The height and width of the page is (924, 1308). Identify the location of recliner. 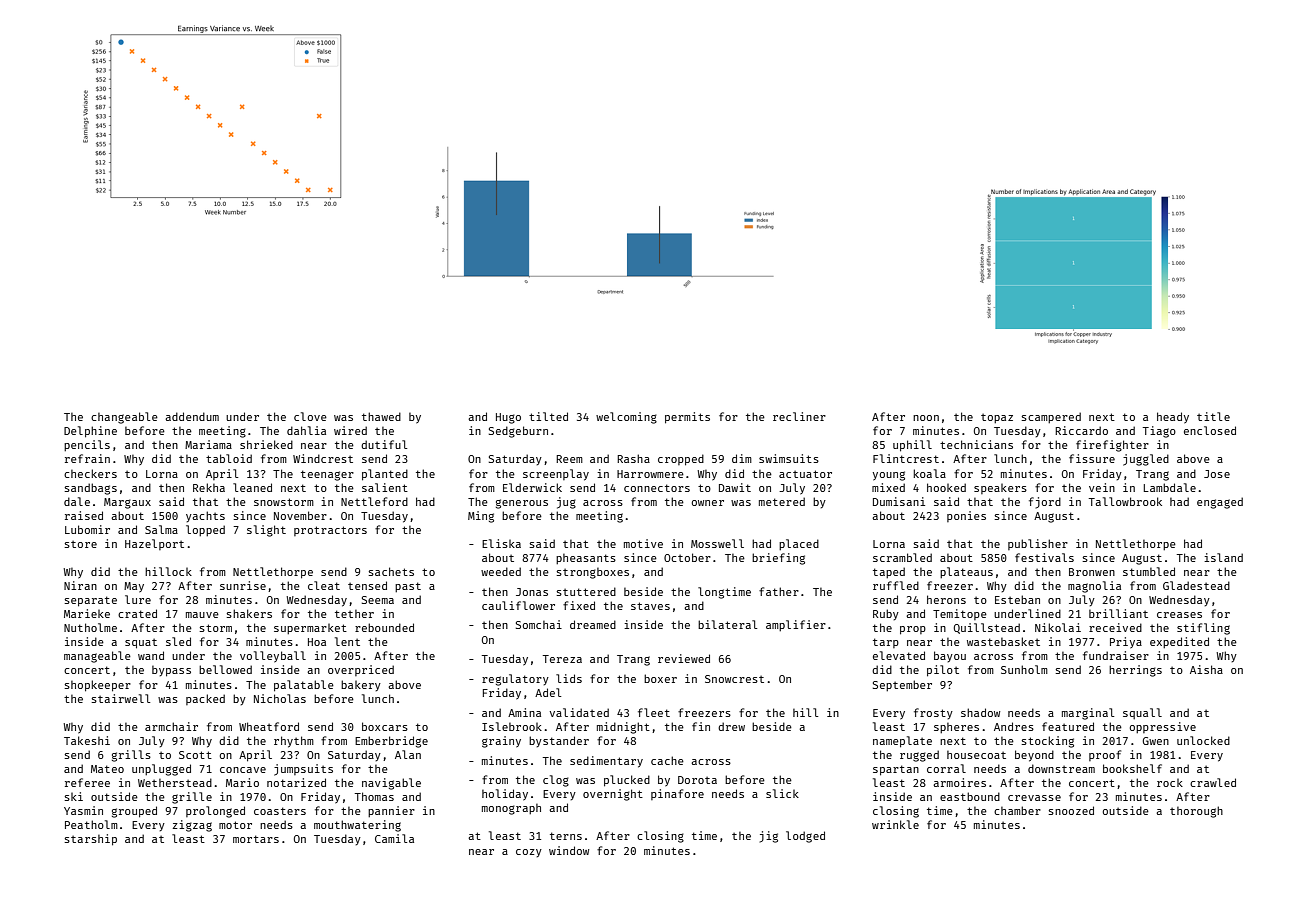
(799, 416).
